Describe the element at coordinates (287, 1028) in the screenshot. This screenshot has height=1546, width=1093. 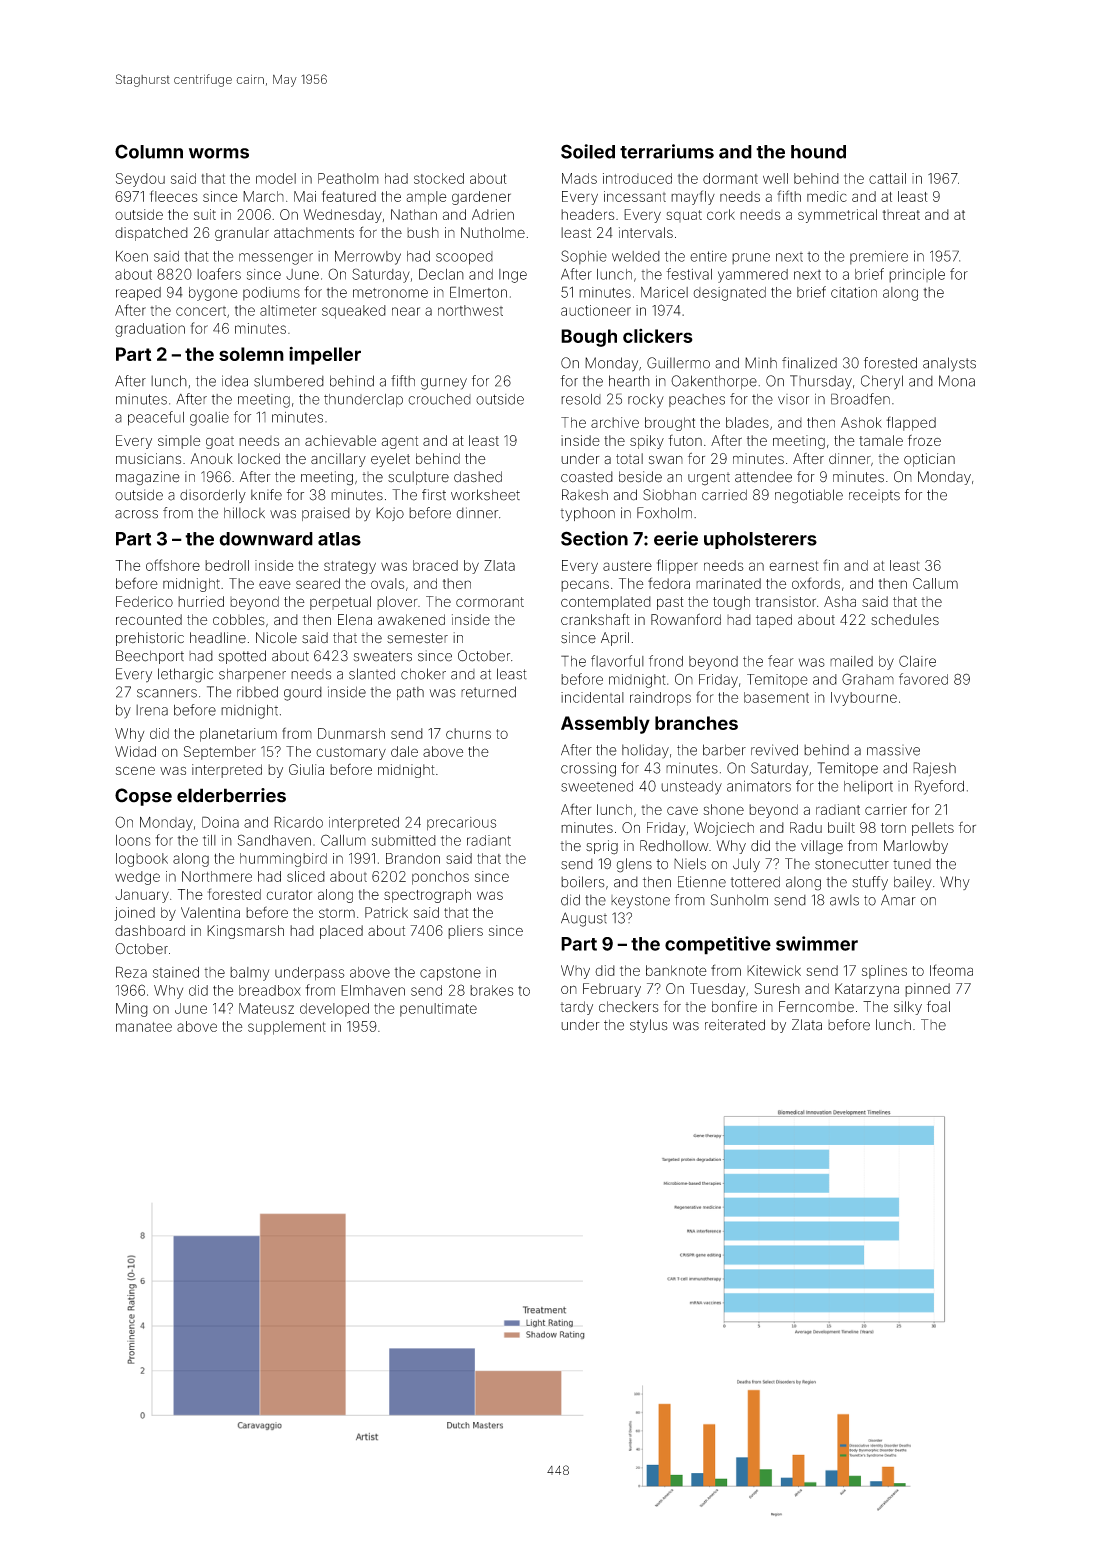
I see `supplement` at that location.
